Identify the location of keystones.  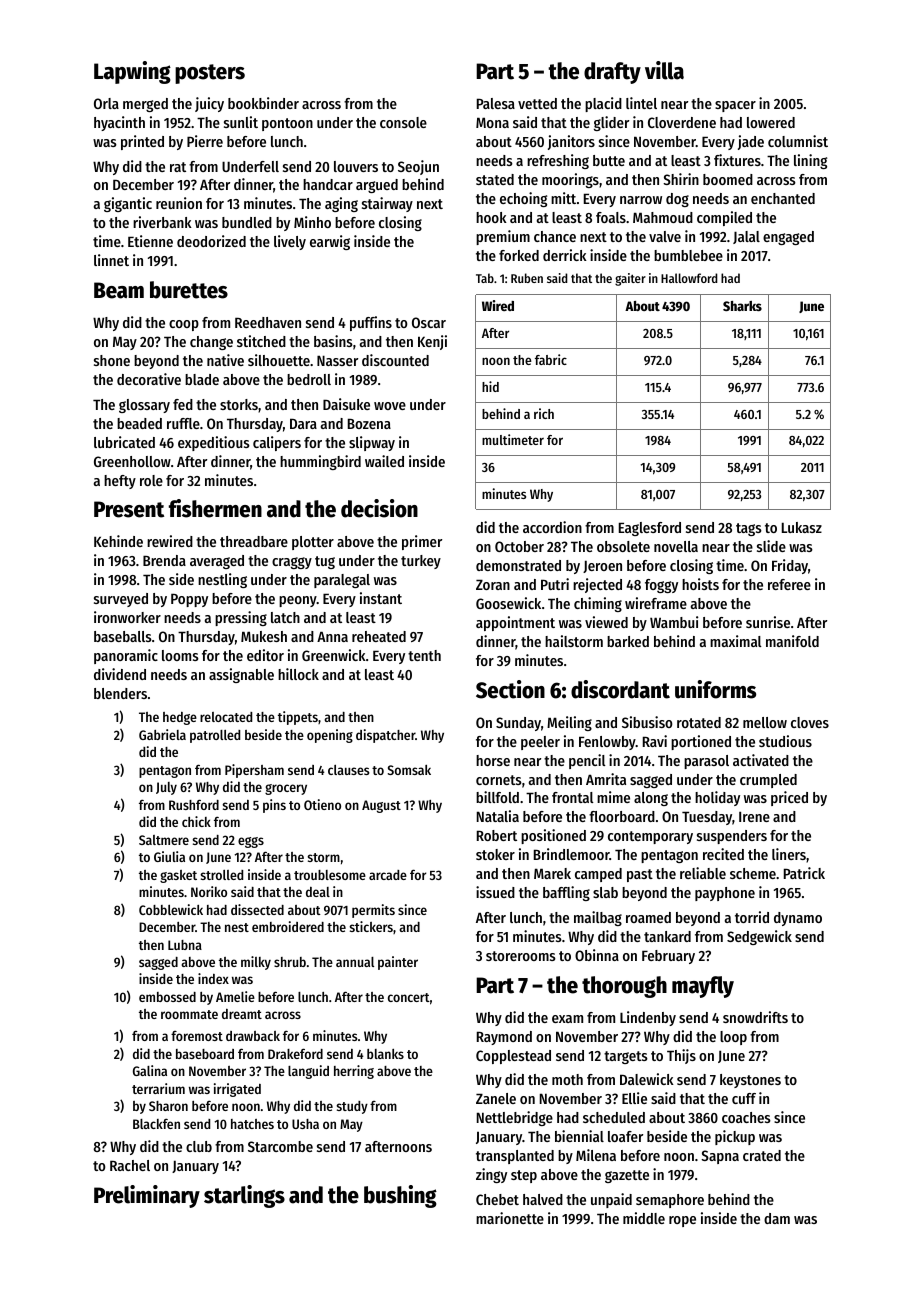
(750, 1081).
